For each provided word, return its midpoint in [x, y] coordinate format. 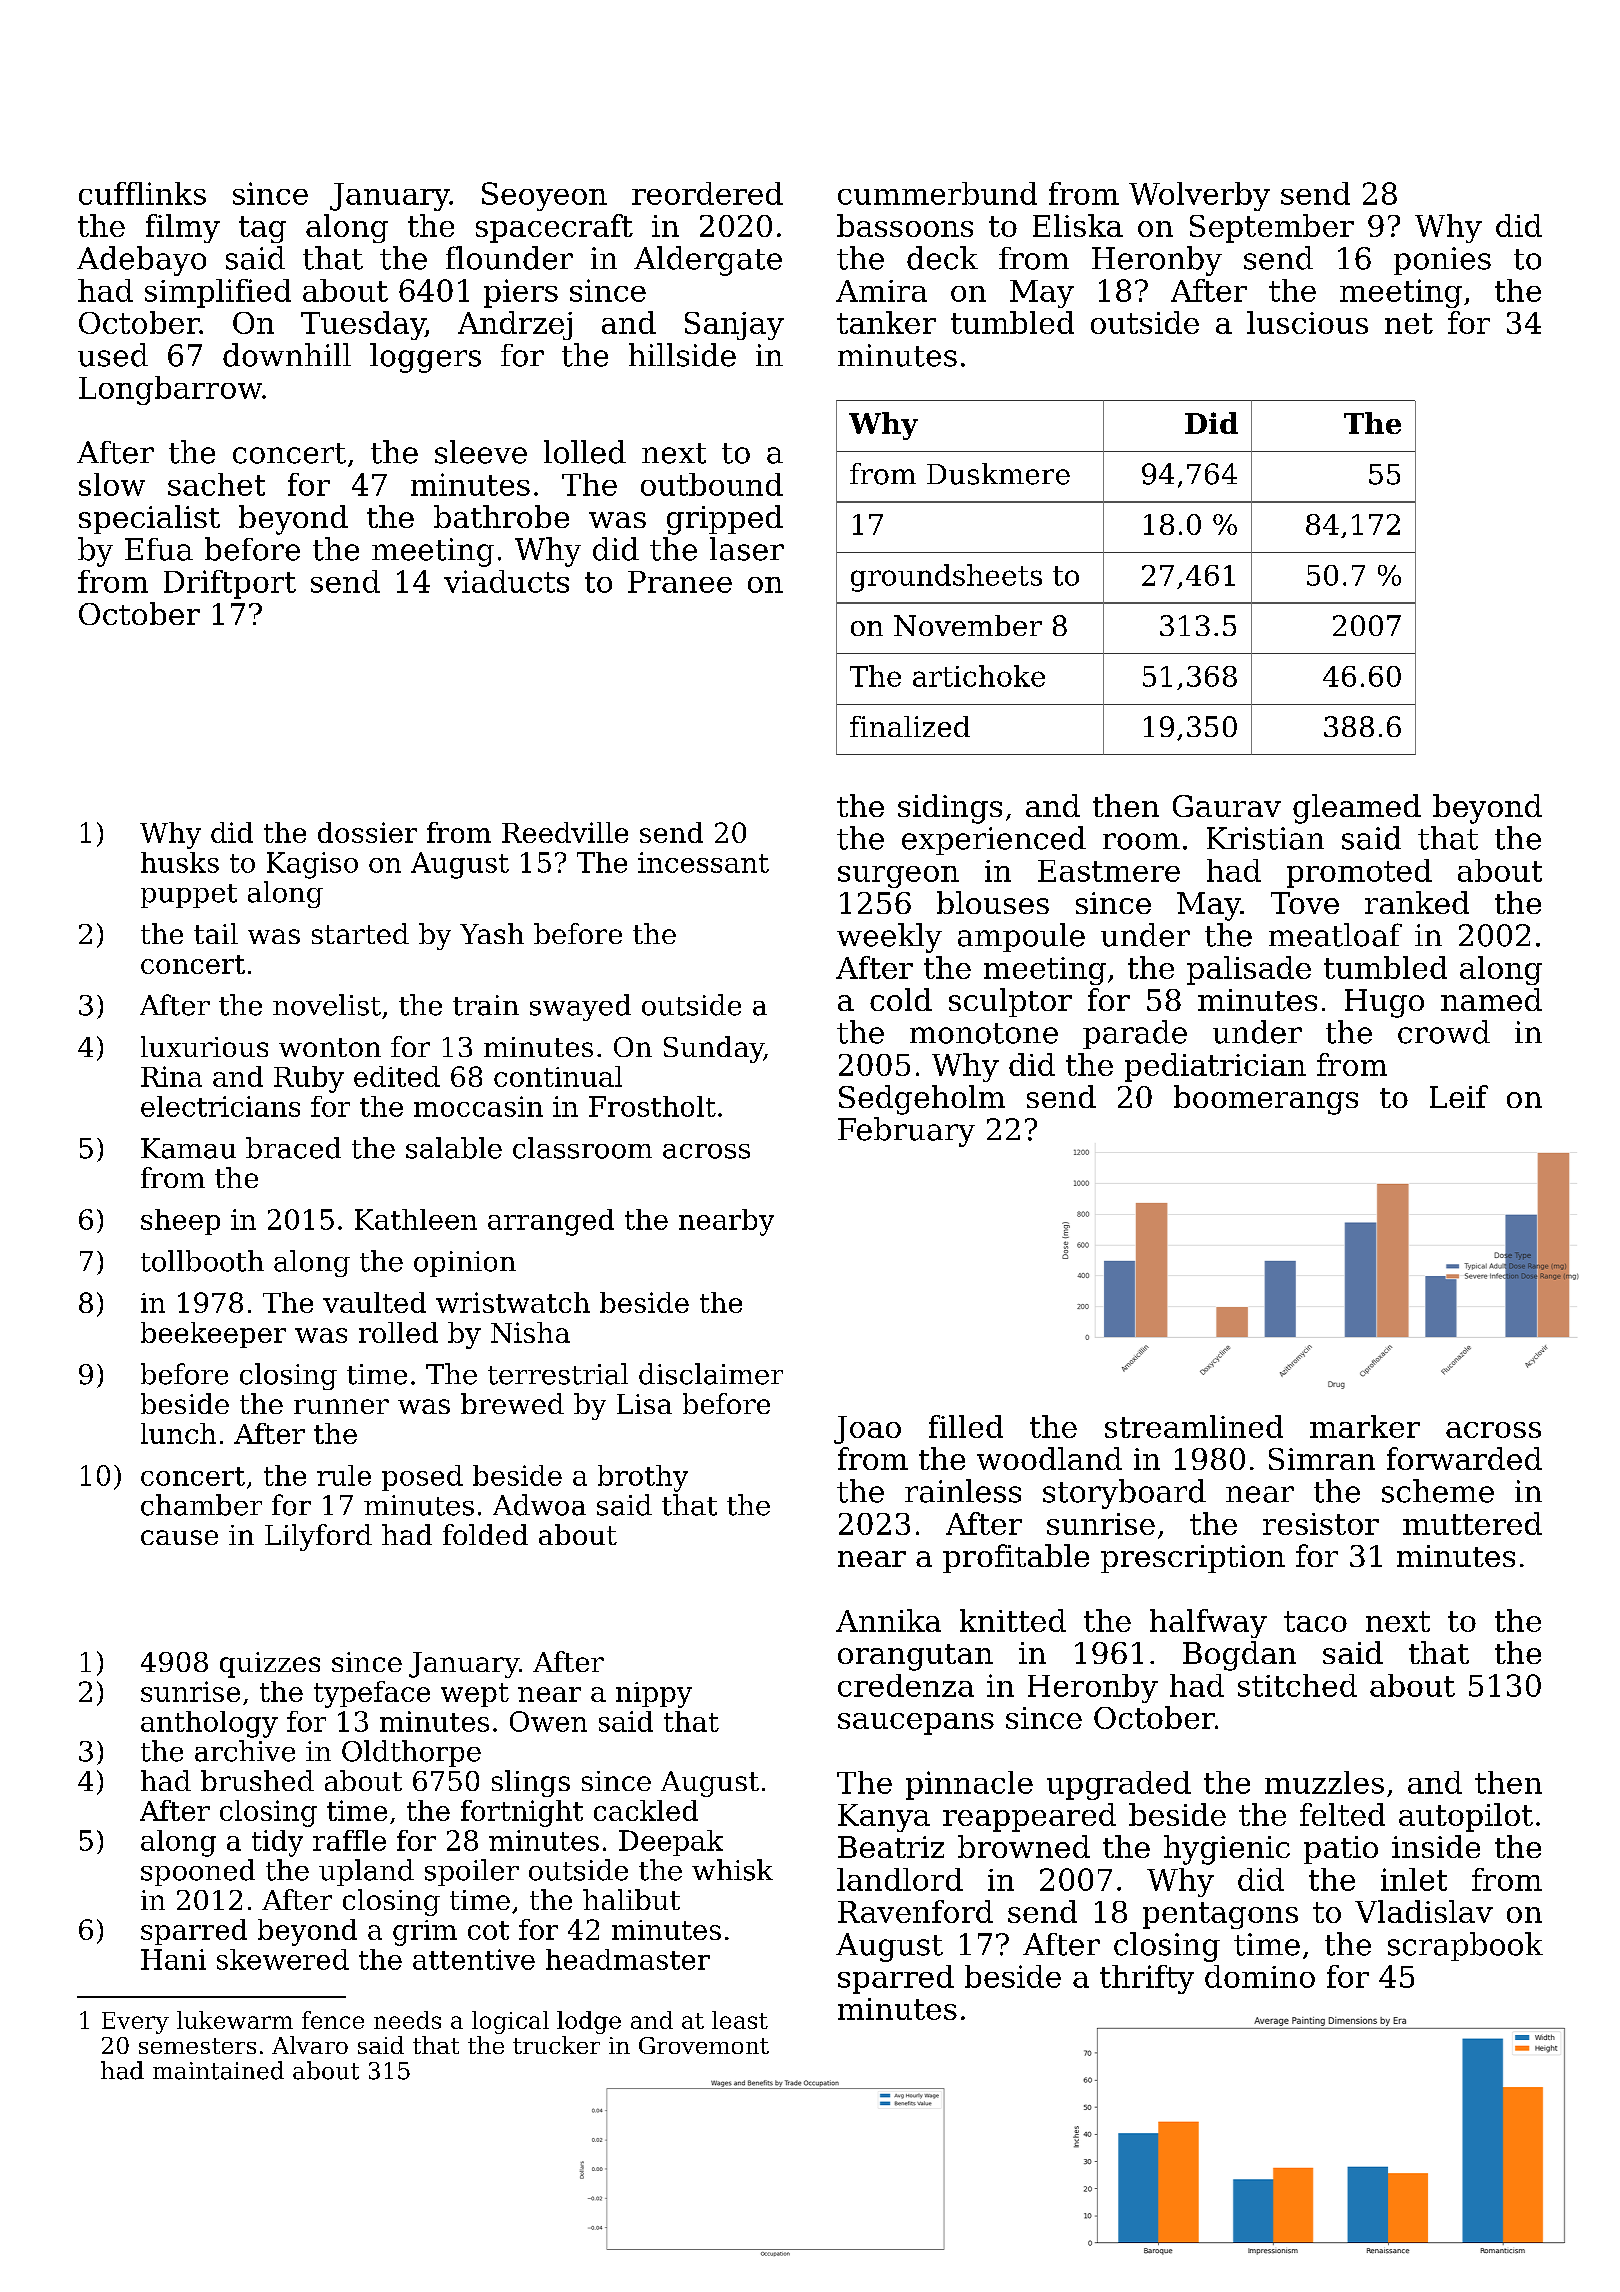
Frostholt [652, 1106]
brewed [512, 1403]
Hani [173, 1959]
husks [180, 862]
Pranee [680, 582]
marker [1365, 1426]
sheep [180, 1222]
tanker [886, 322]
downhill [287, 355]
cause [179, 1537]
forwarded [1464, 1458]
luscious [1307, 322]
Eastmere [1109, 871]
